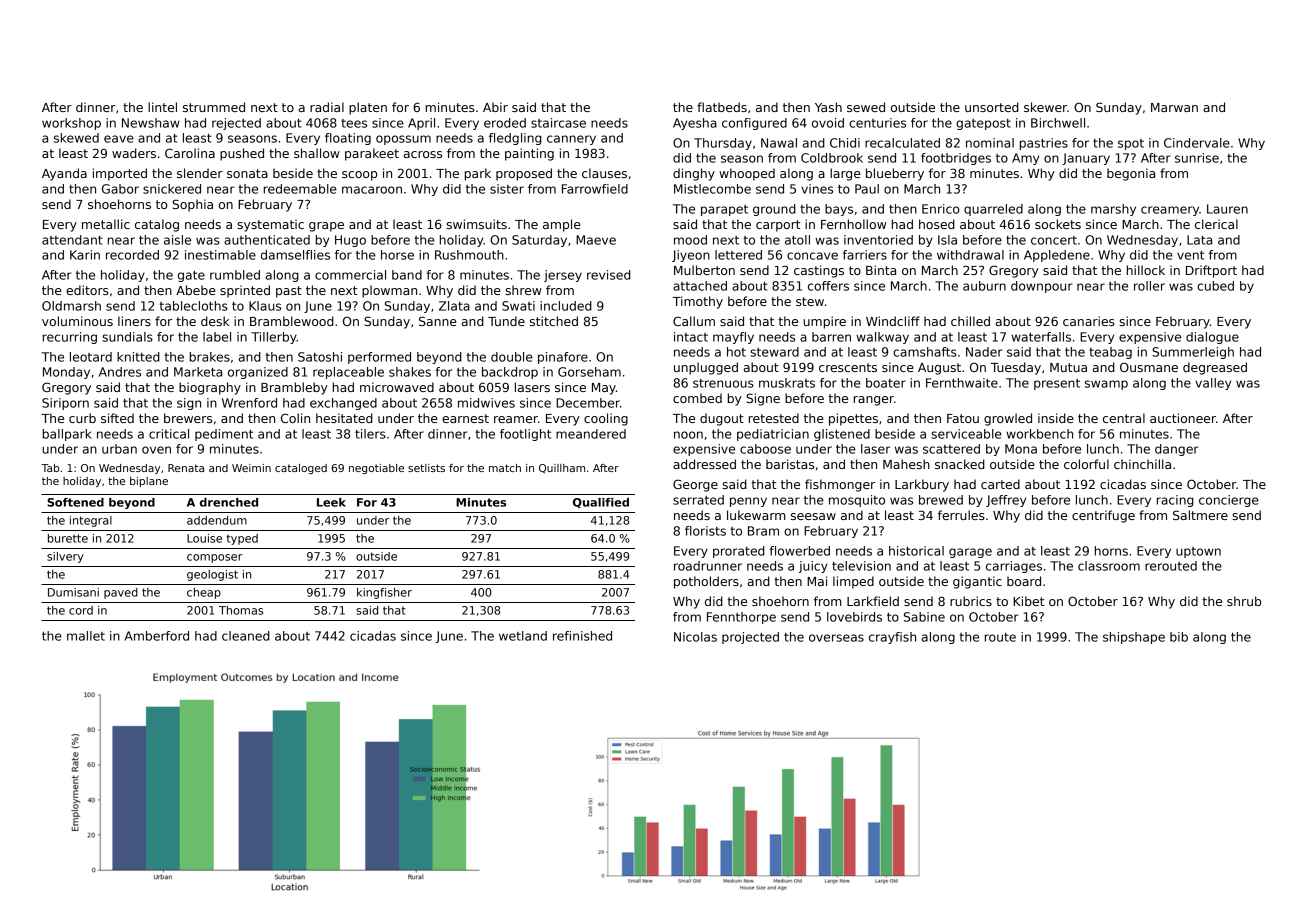 The height and width of the image is (924, 1308). What do you see at coordinates (389, 291) in the image?
I see `plowman` at bounding box center [389, 291].
